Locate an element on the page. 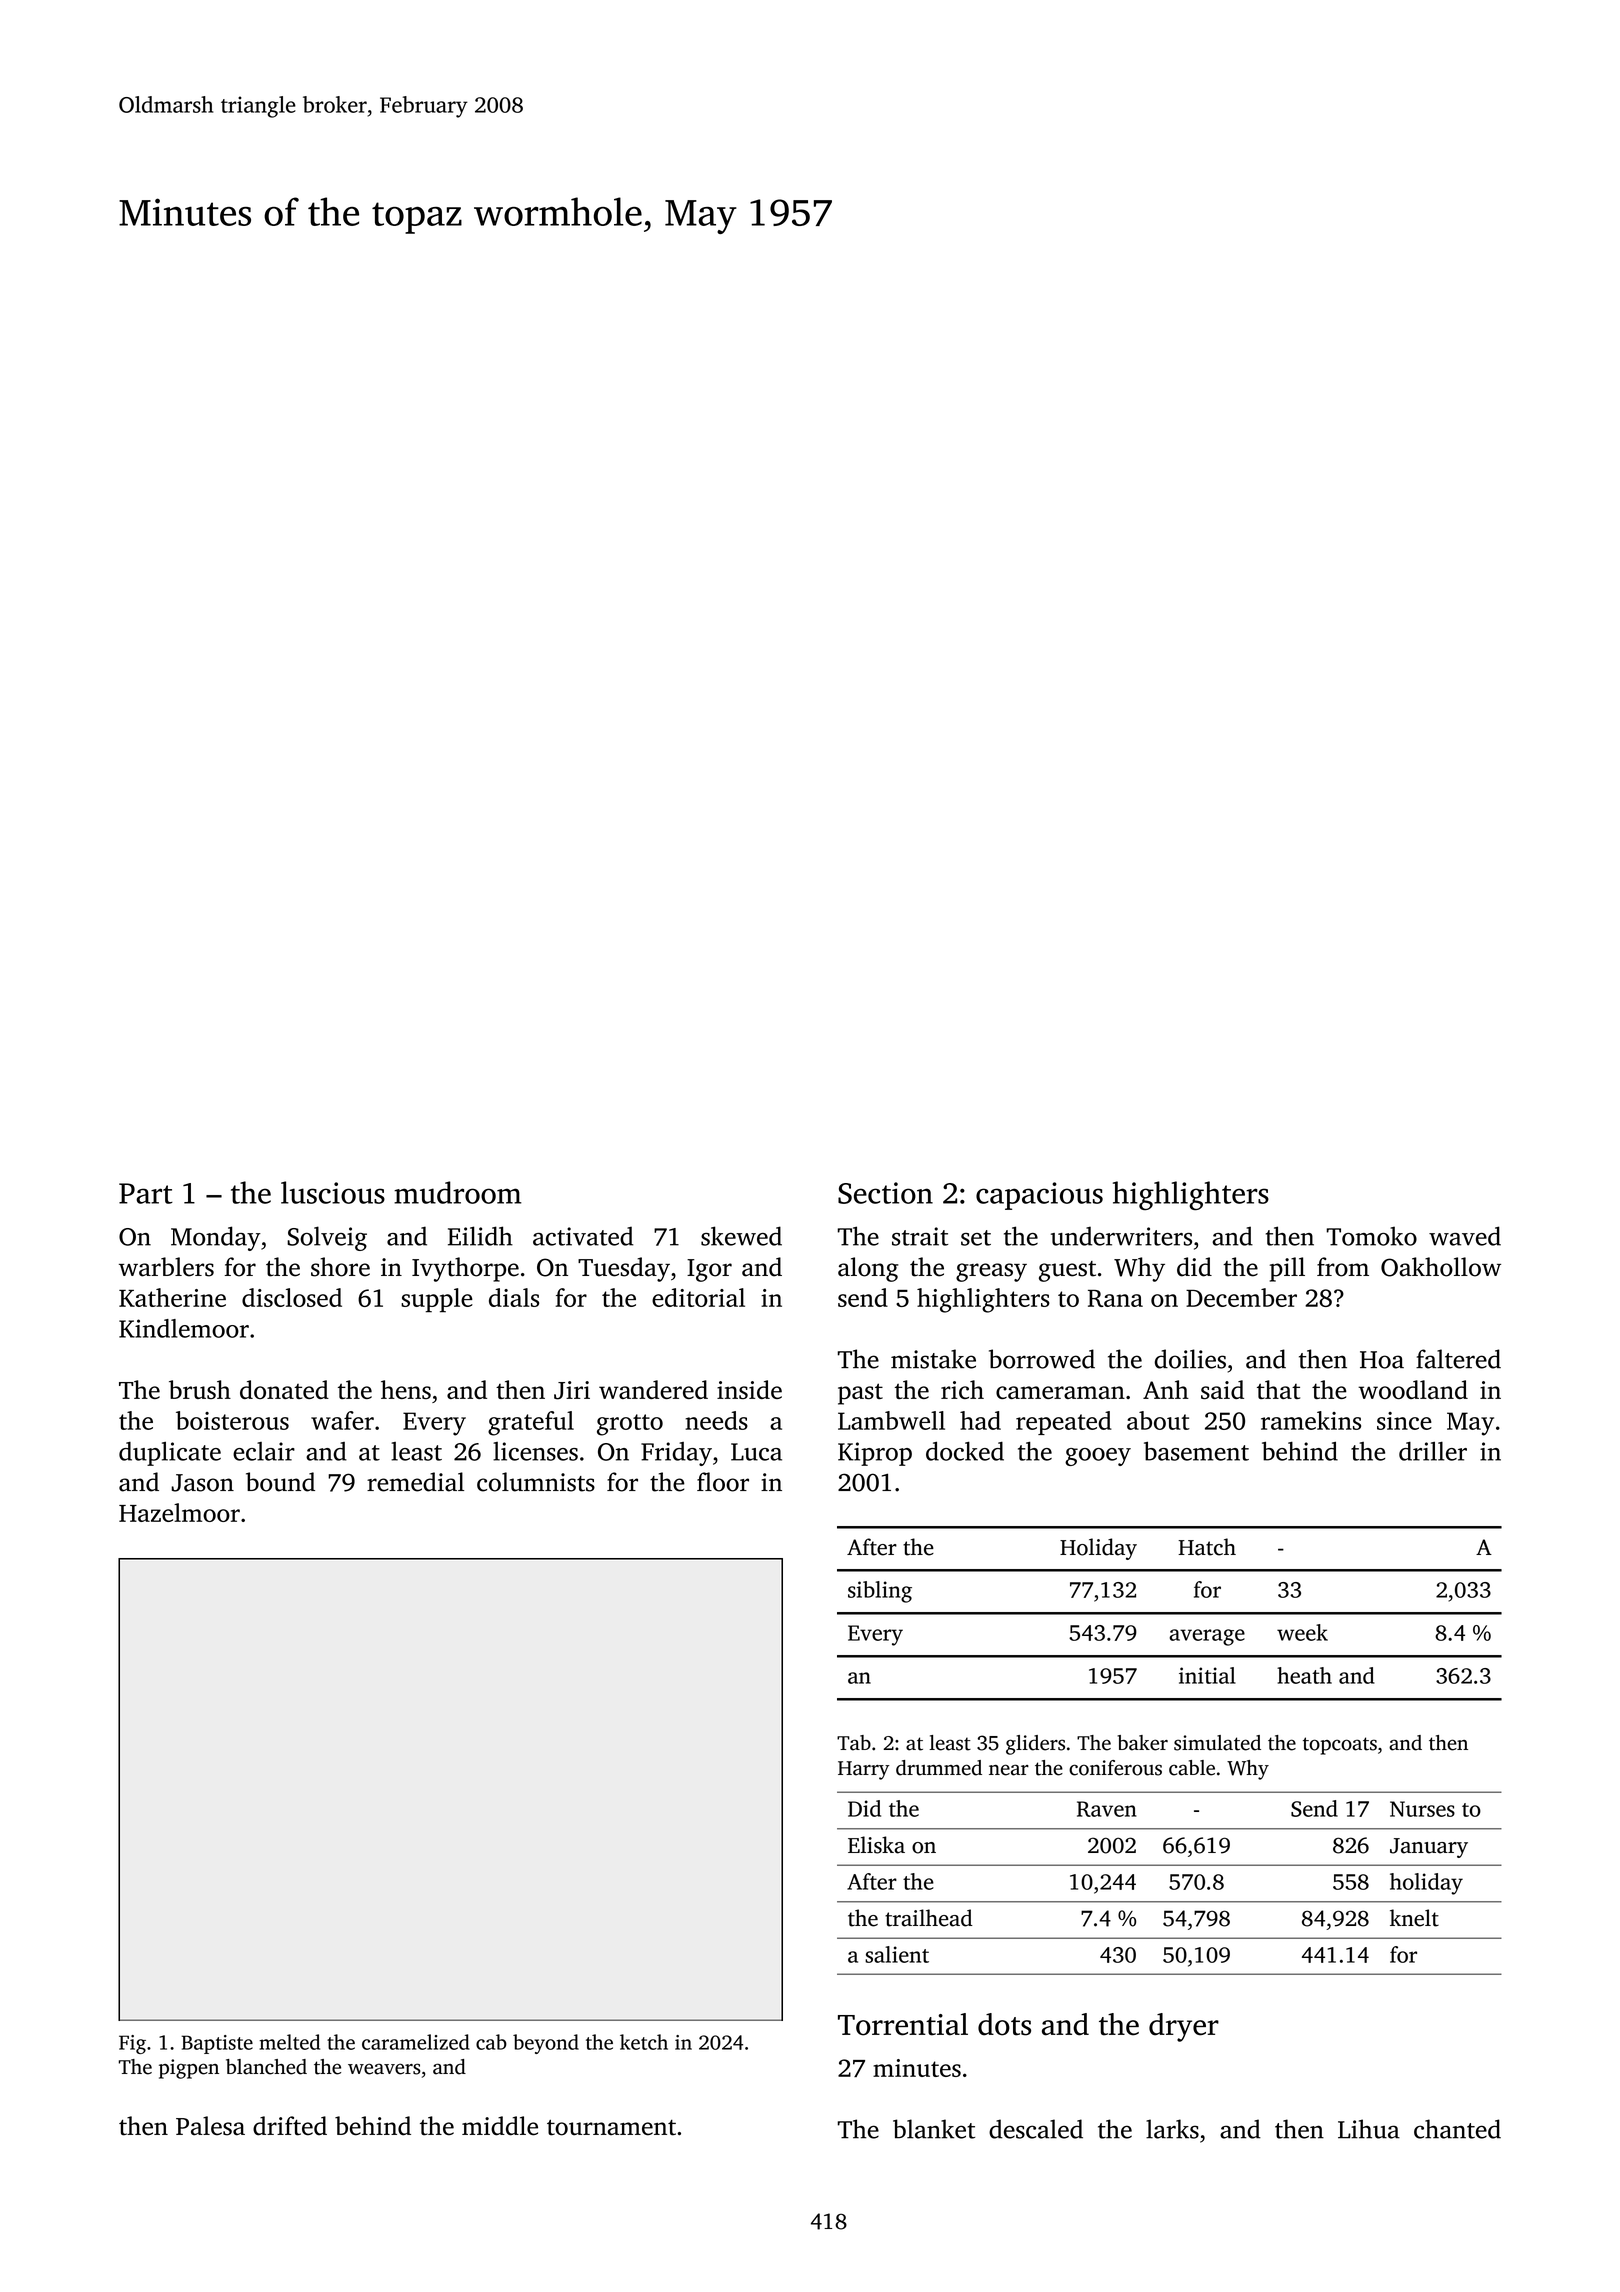 The image size is (1620, 2292). capacious is located at coordinates (1039, 1196).
